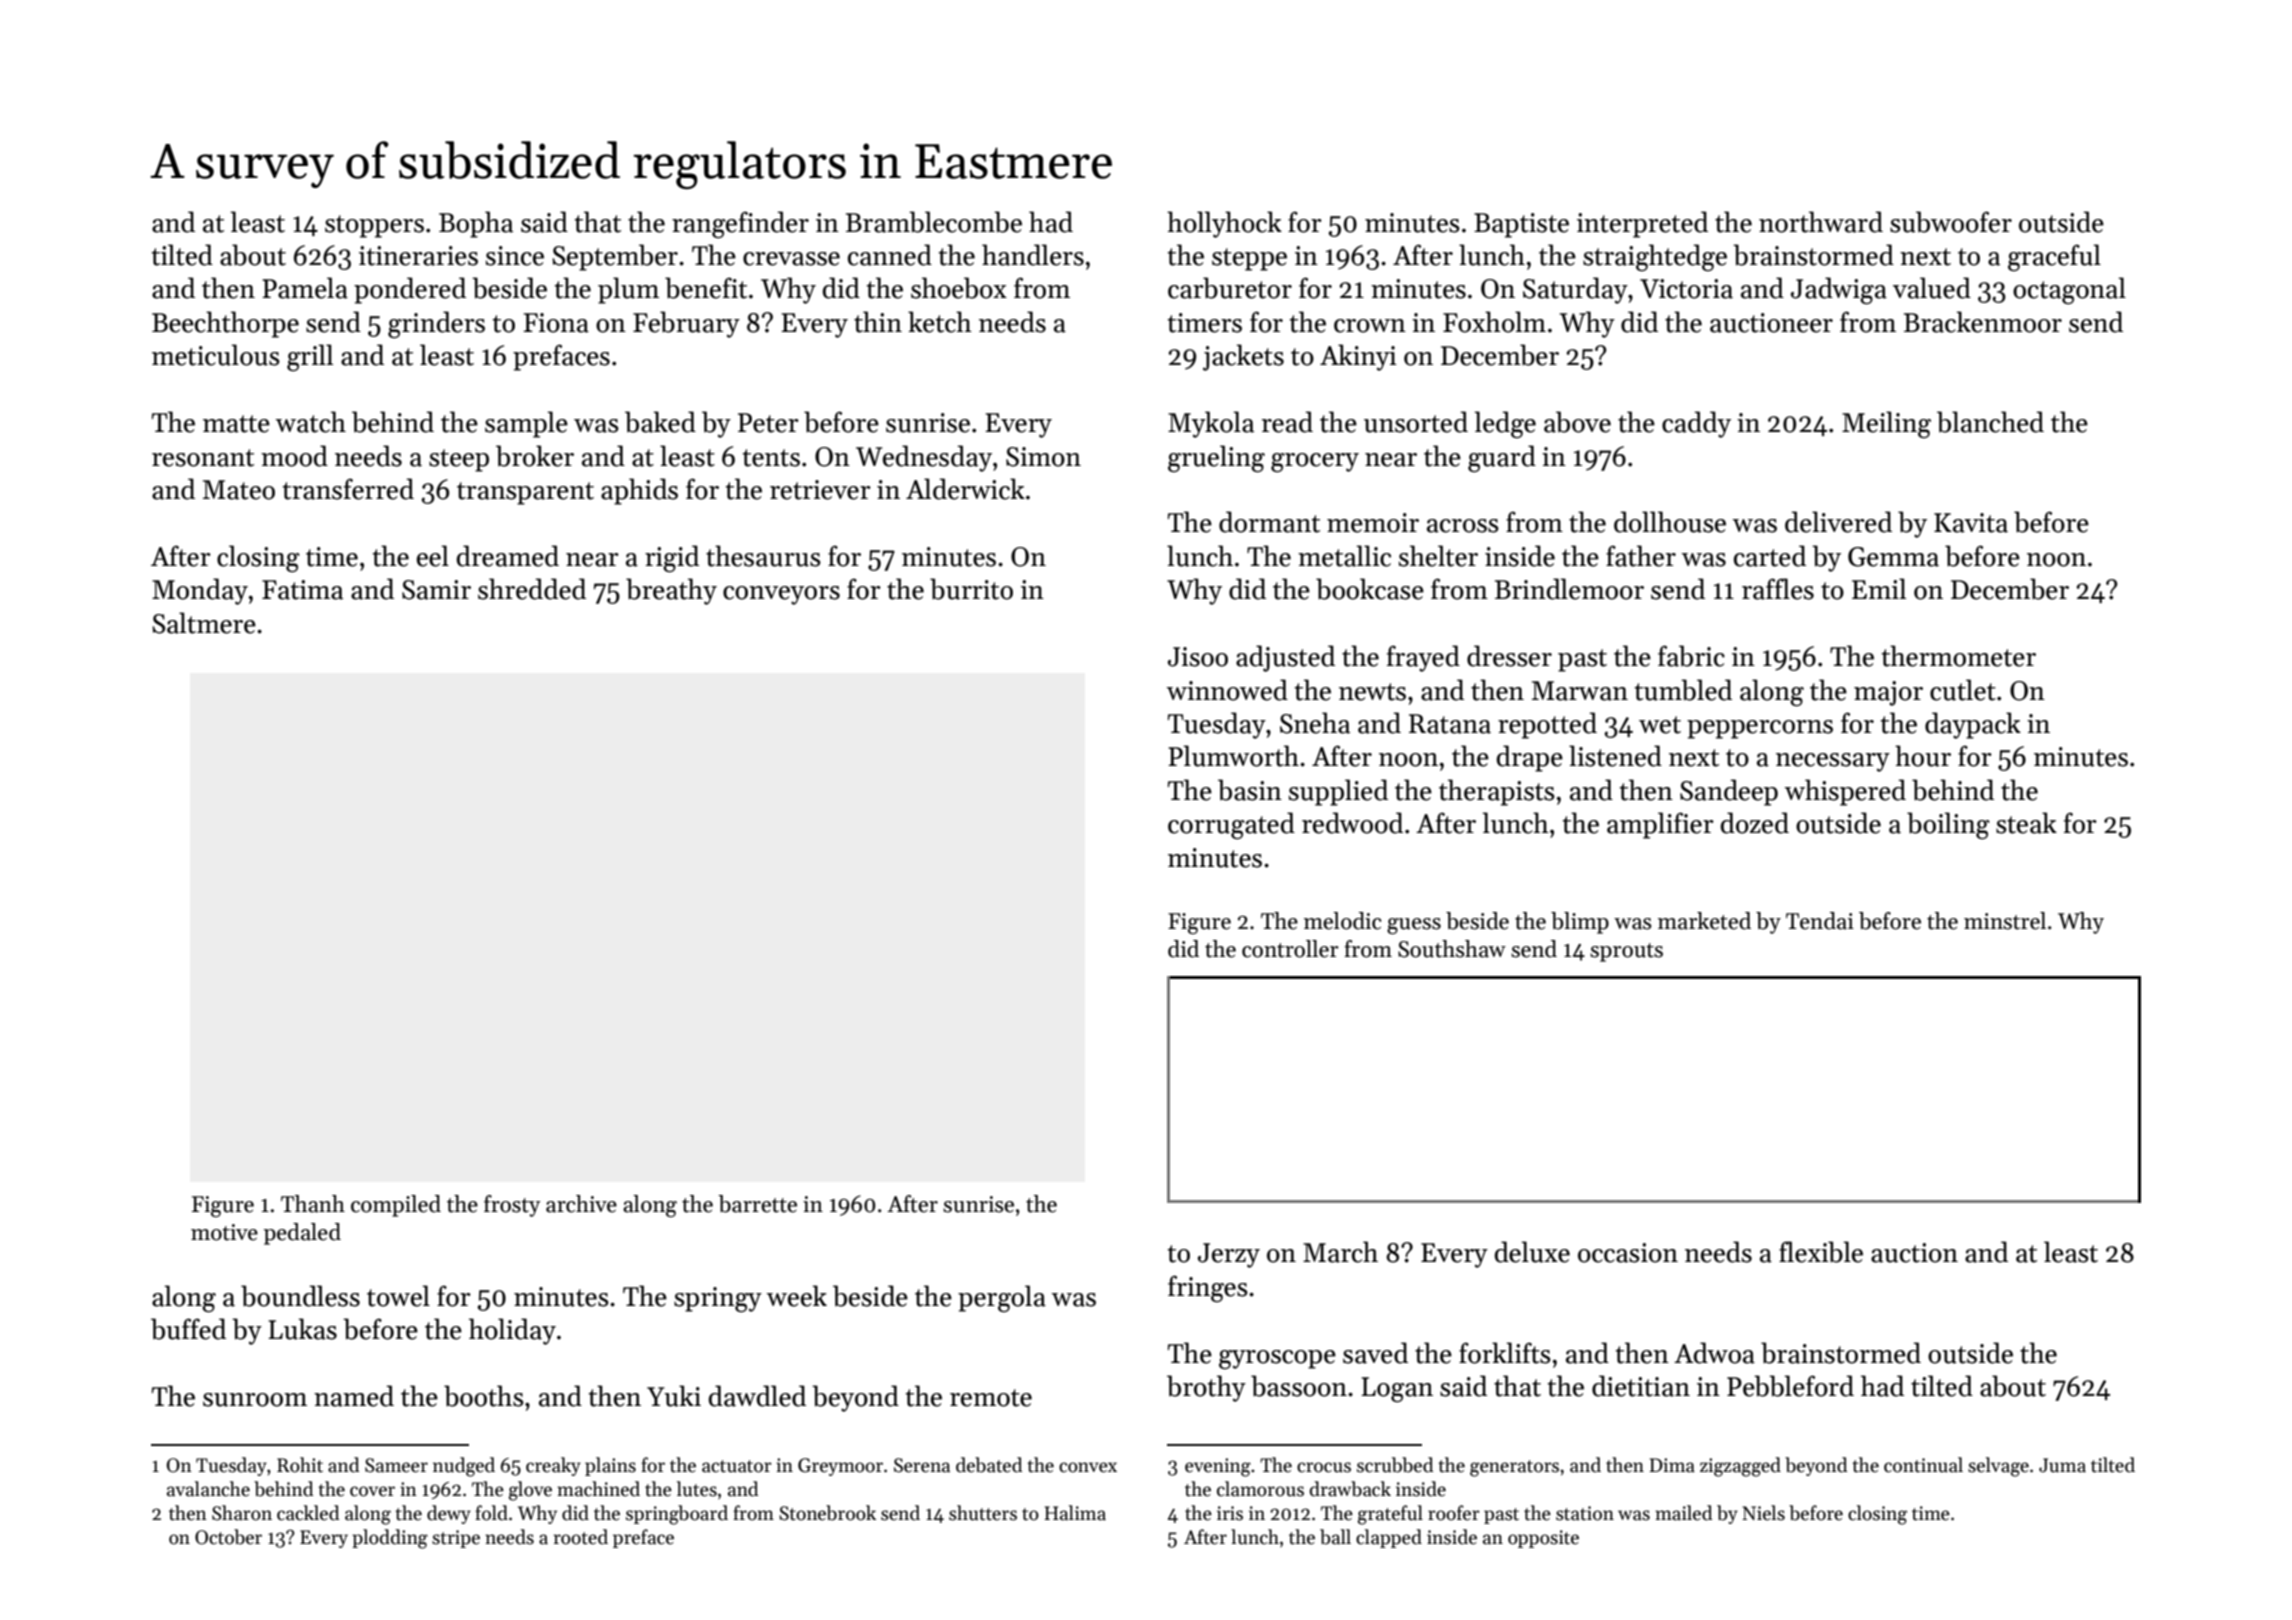 This screenshot has height=1620, width=2292. What do you see at coordinates (2062, 1465) in the screenshot?
I see `Juma` at bounding box center [2062, 1465].
